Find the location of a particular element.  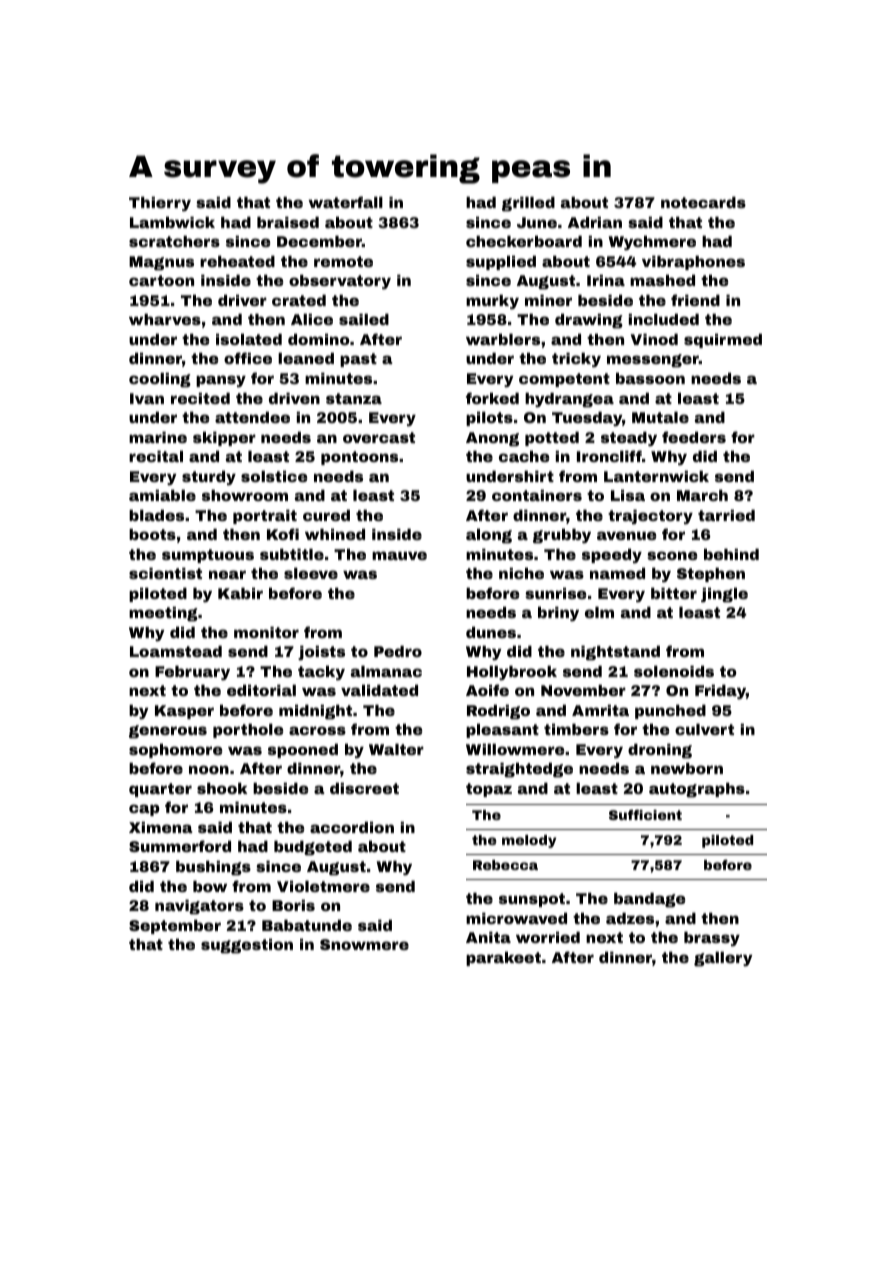

murky is located at coordinates (492, 301).
